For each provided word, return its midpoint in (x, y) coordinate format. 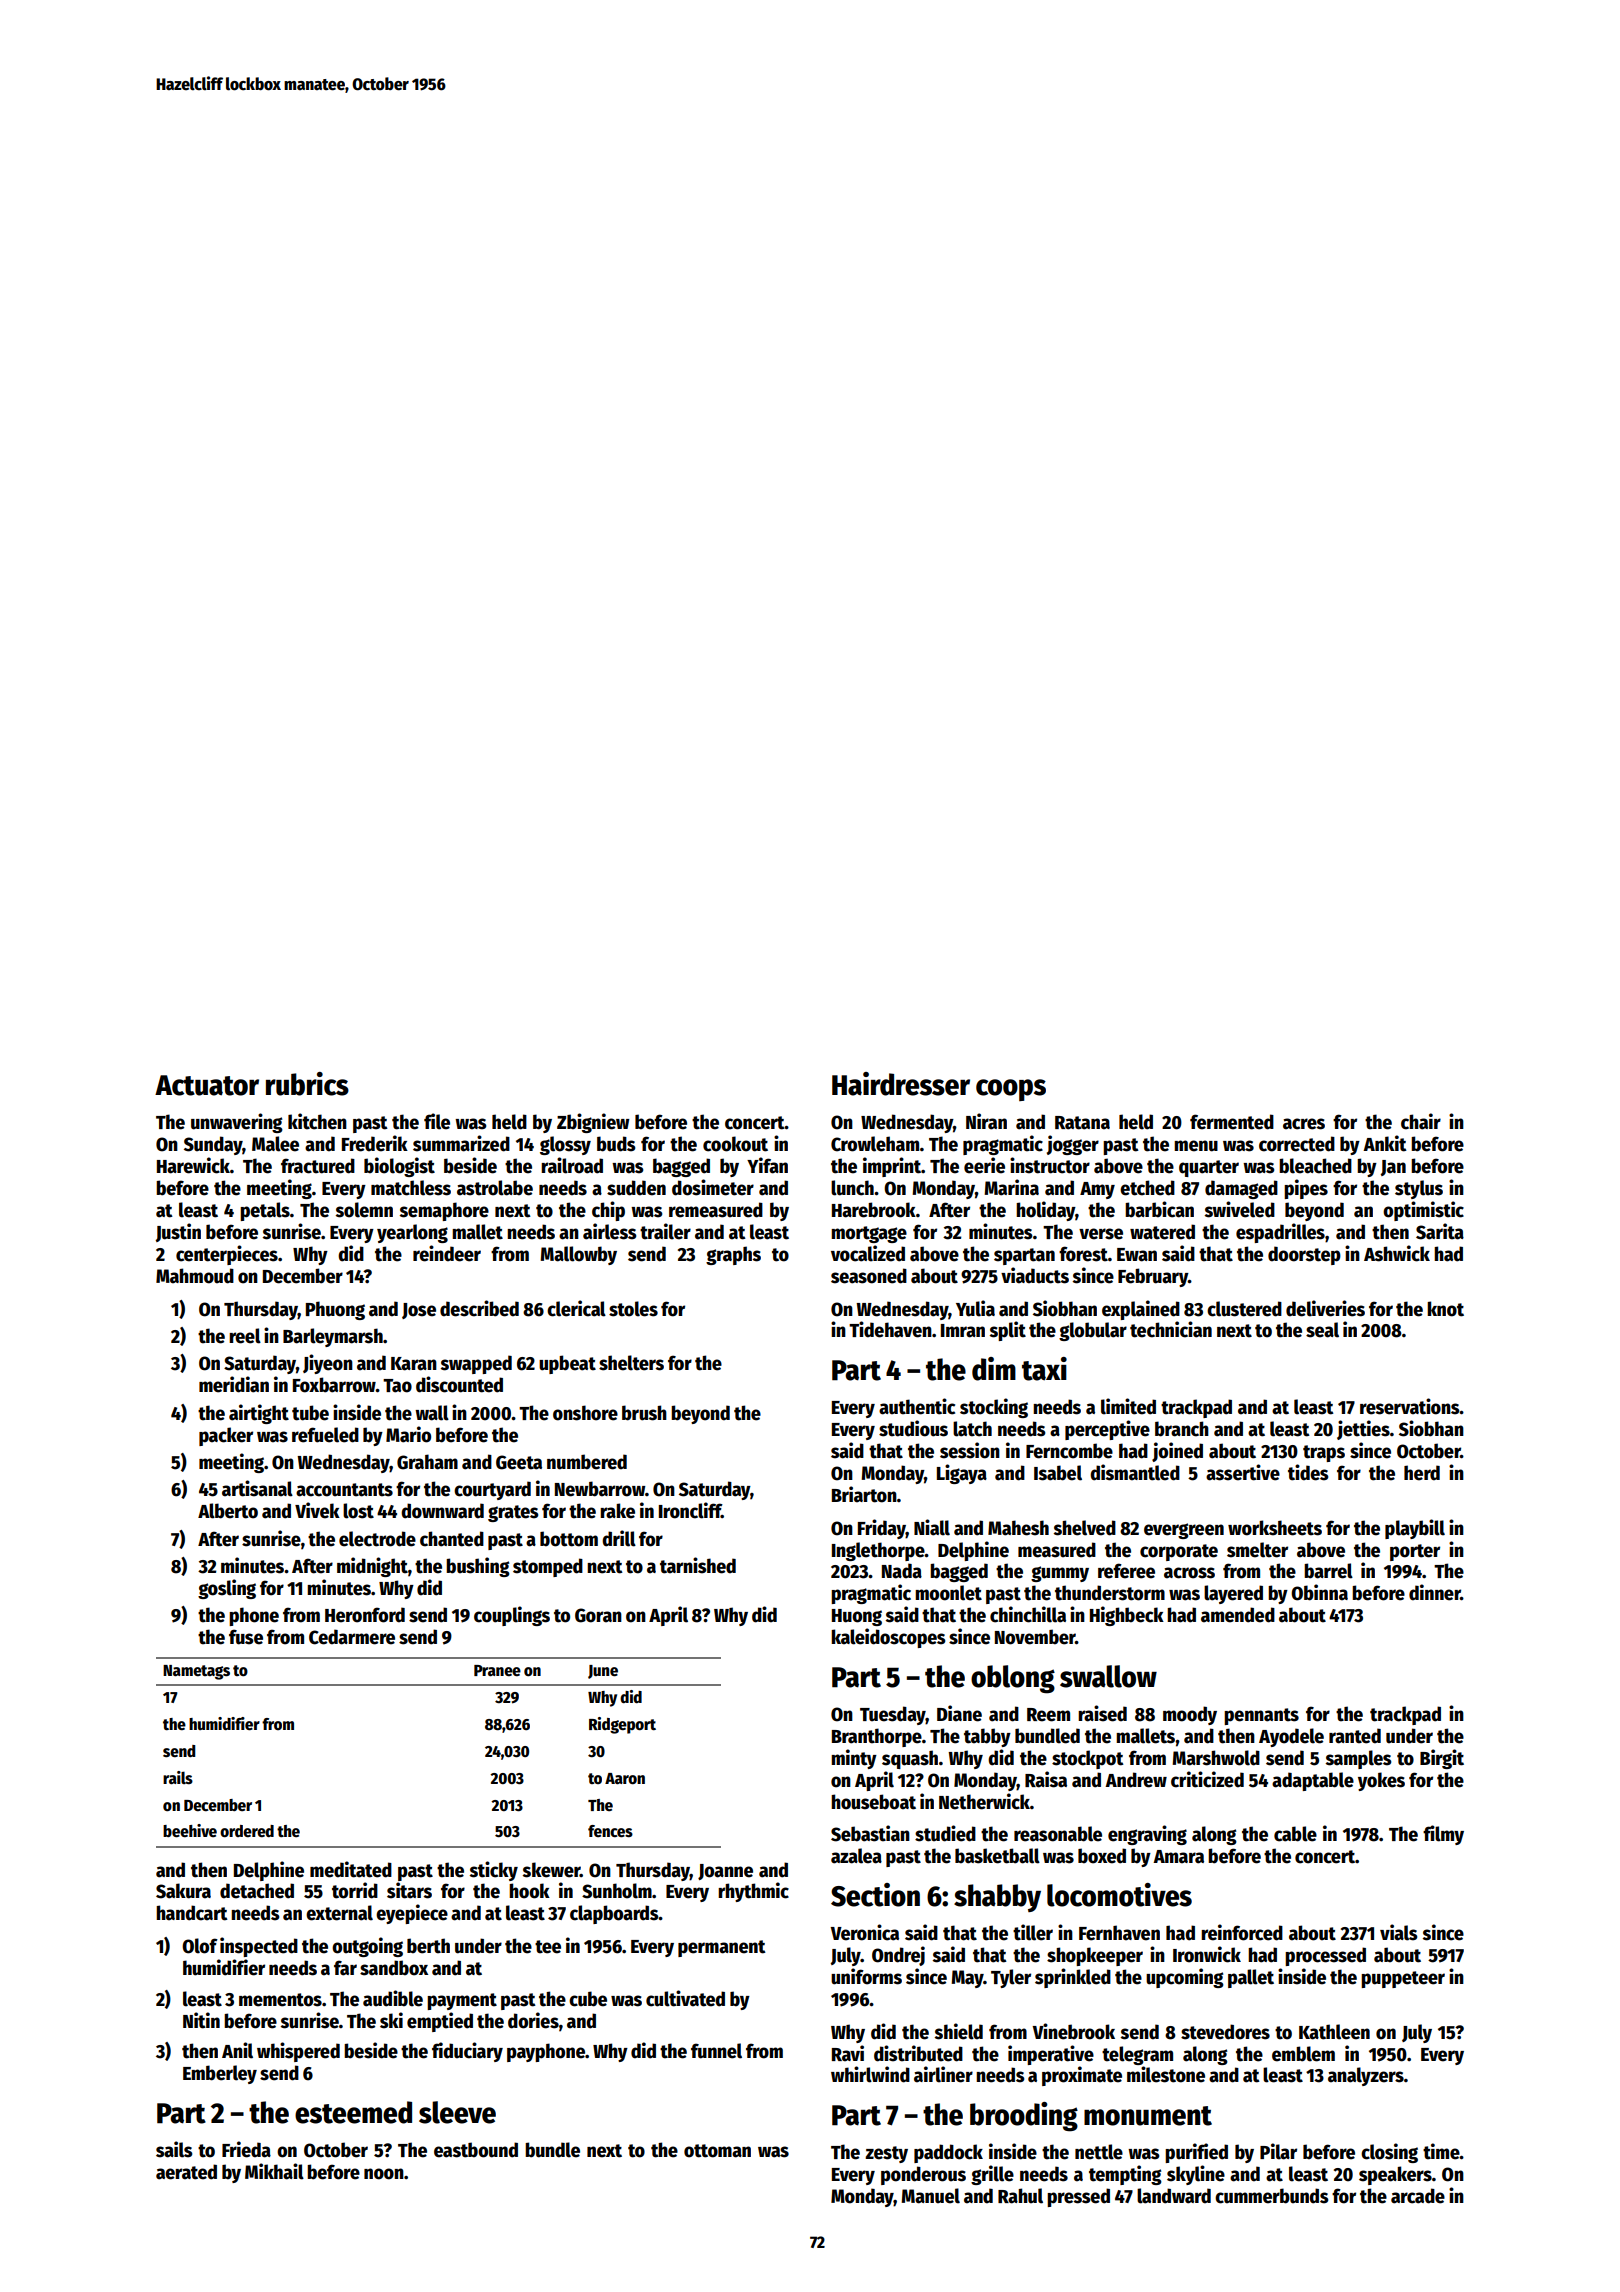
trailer (665, 1231)
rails (178, 1777)
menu (1196, 1146)
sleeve (457, 2112)
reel (245, 1336)
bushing (478, 1567)
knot (1445, 1309)
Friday (882, 1529)
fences (610, 1831)
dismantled (1135, 1472)
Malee (275, 1144)
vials (1398, 1932)
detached (257, 1891)
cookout (735, 1144)
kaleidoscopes (888, 1638)
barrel (1328, 1571)
